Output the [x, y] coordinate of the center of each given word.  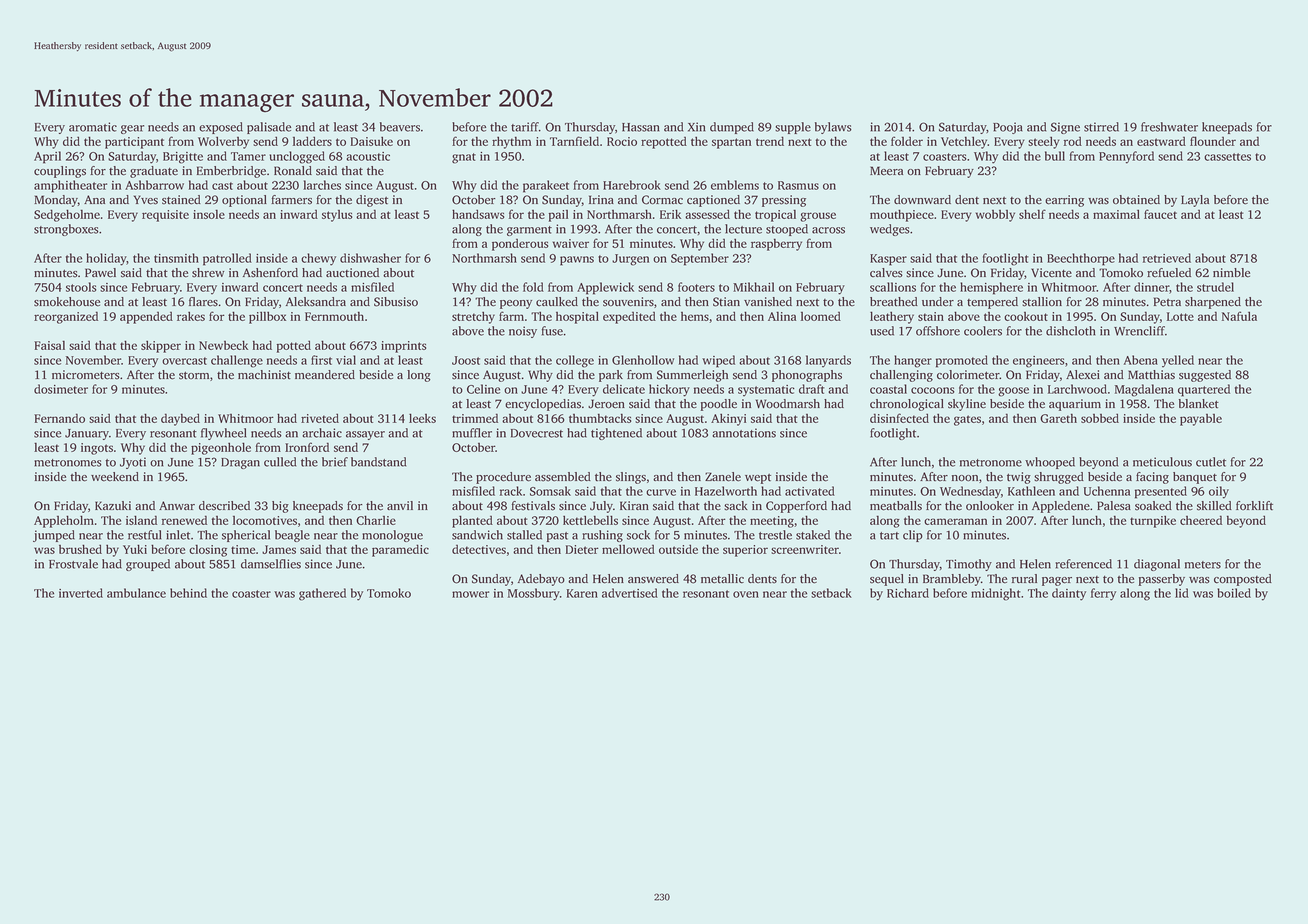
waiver [571, 243]
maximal [1116, 214]
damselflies [271, 564]
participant [134, 143]
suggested [1205, 376]
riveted [320, 418]
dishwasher [370, 258]
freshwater [1169, 127]
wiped [718, 361]
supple [793, 128]
